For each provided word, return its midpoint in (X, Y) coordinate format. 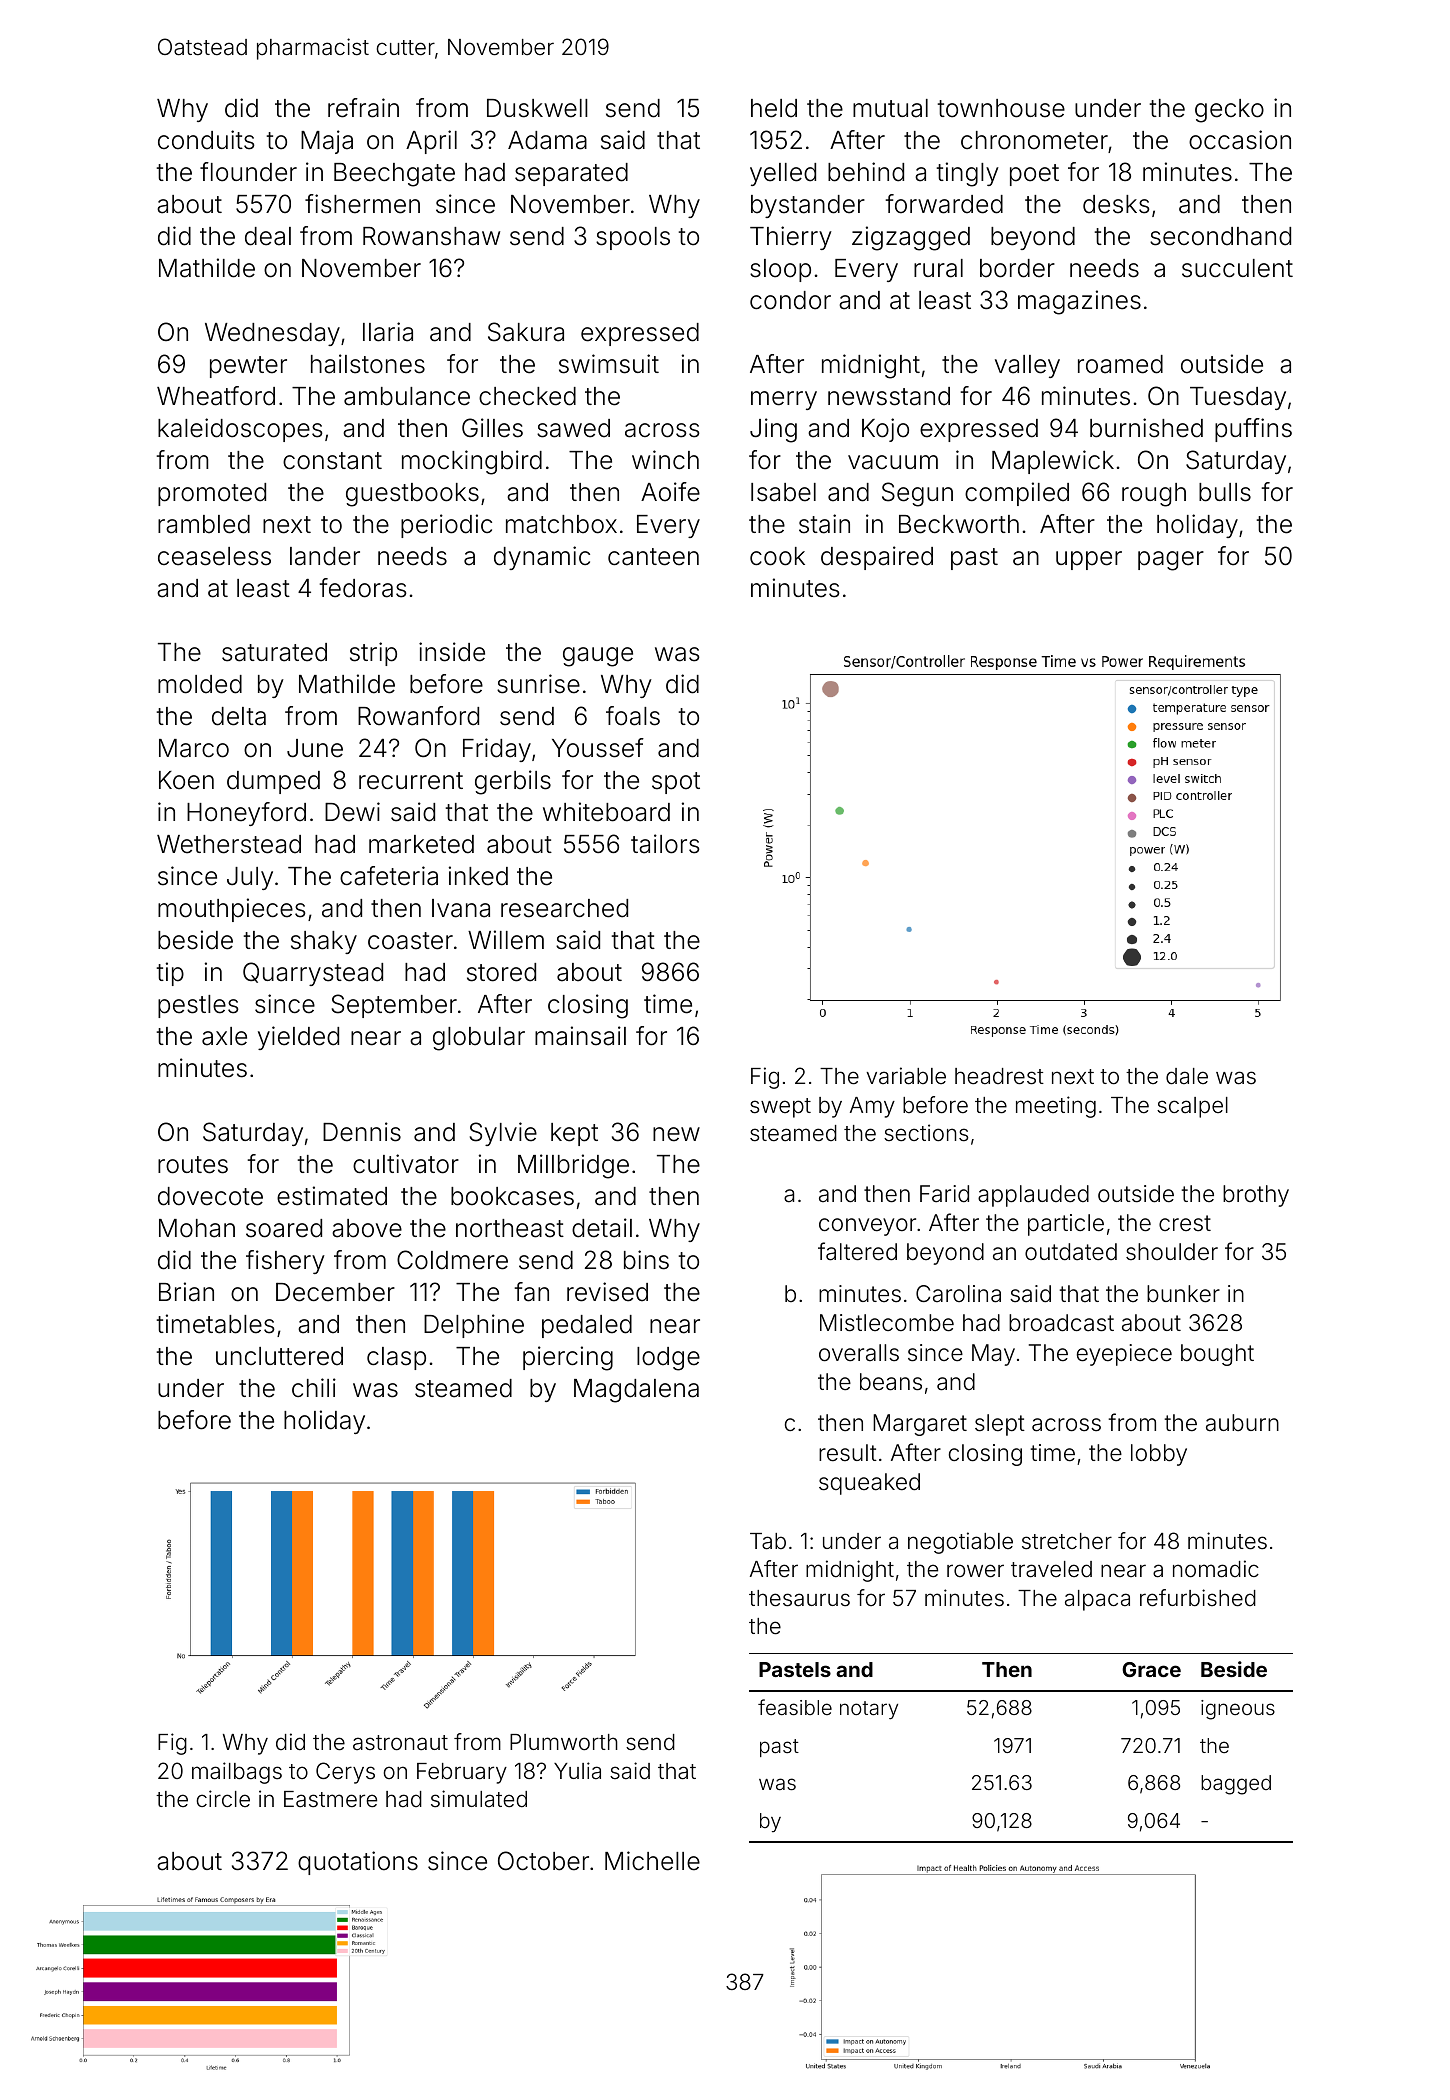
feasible (795, 1707)
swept (780, 1108)
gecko (1229, 111)
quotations (358, 1863)
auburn (1242, 1423)
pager (1171, 561)
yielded (298, 1038)
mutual (890, 108)
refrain (363, 108)
